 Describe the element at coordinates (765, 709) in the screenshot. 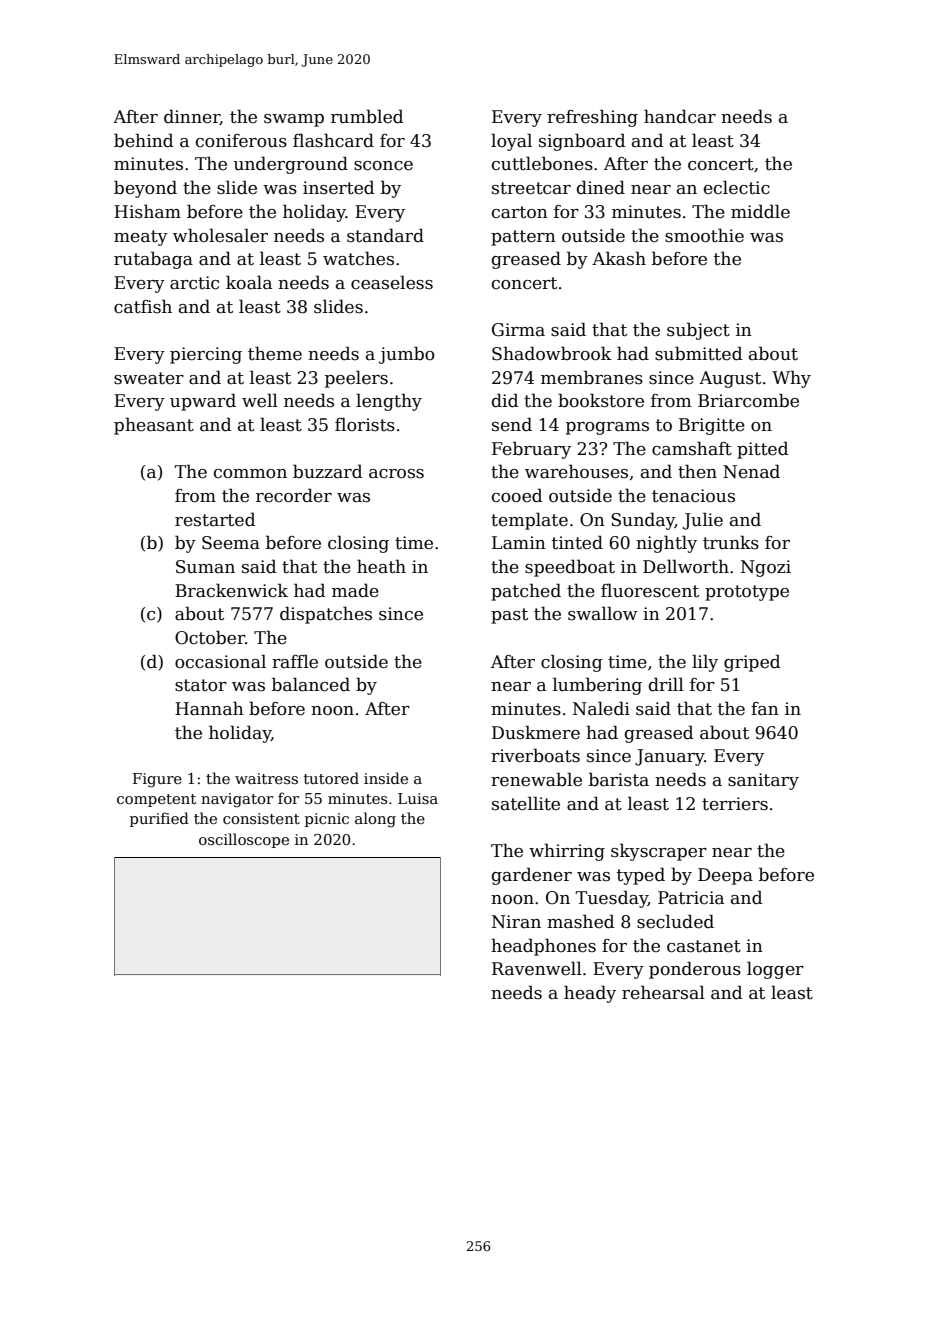

I see `fan` at that location.
